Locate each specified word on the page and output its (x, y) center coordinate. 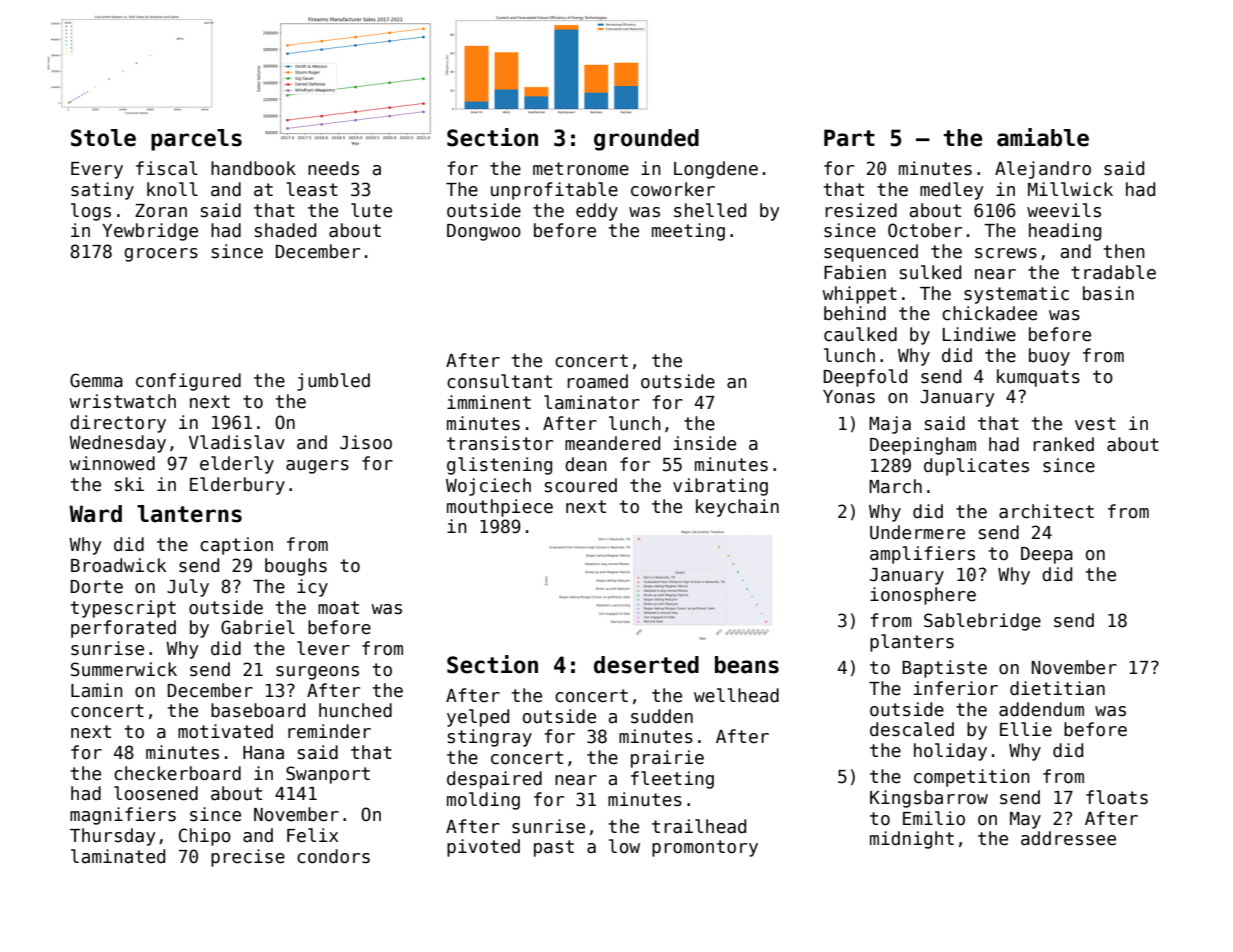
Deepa (1047, 555)
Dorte (97, 587)
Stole (103, 138)
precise (248, 858)
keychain (737, 508)
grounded (646, 140)
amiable (1043, 137)
